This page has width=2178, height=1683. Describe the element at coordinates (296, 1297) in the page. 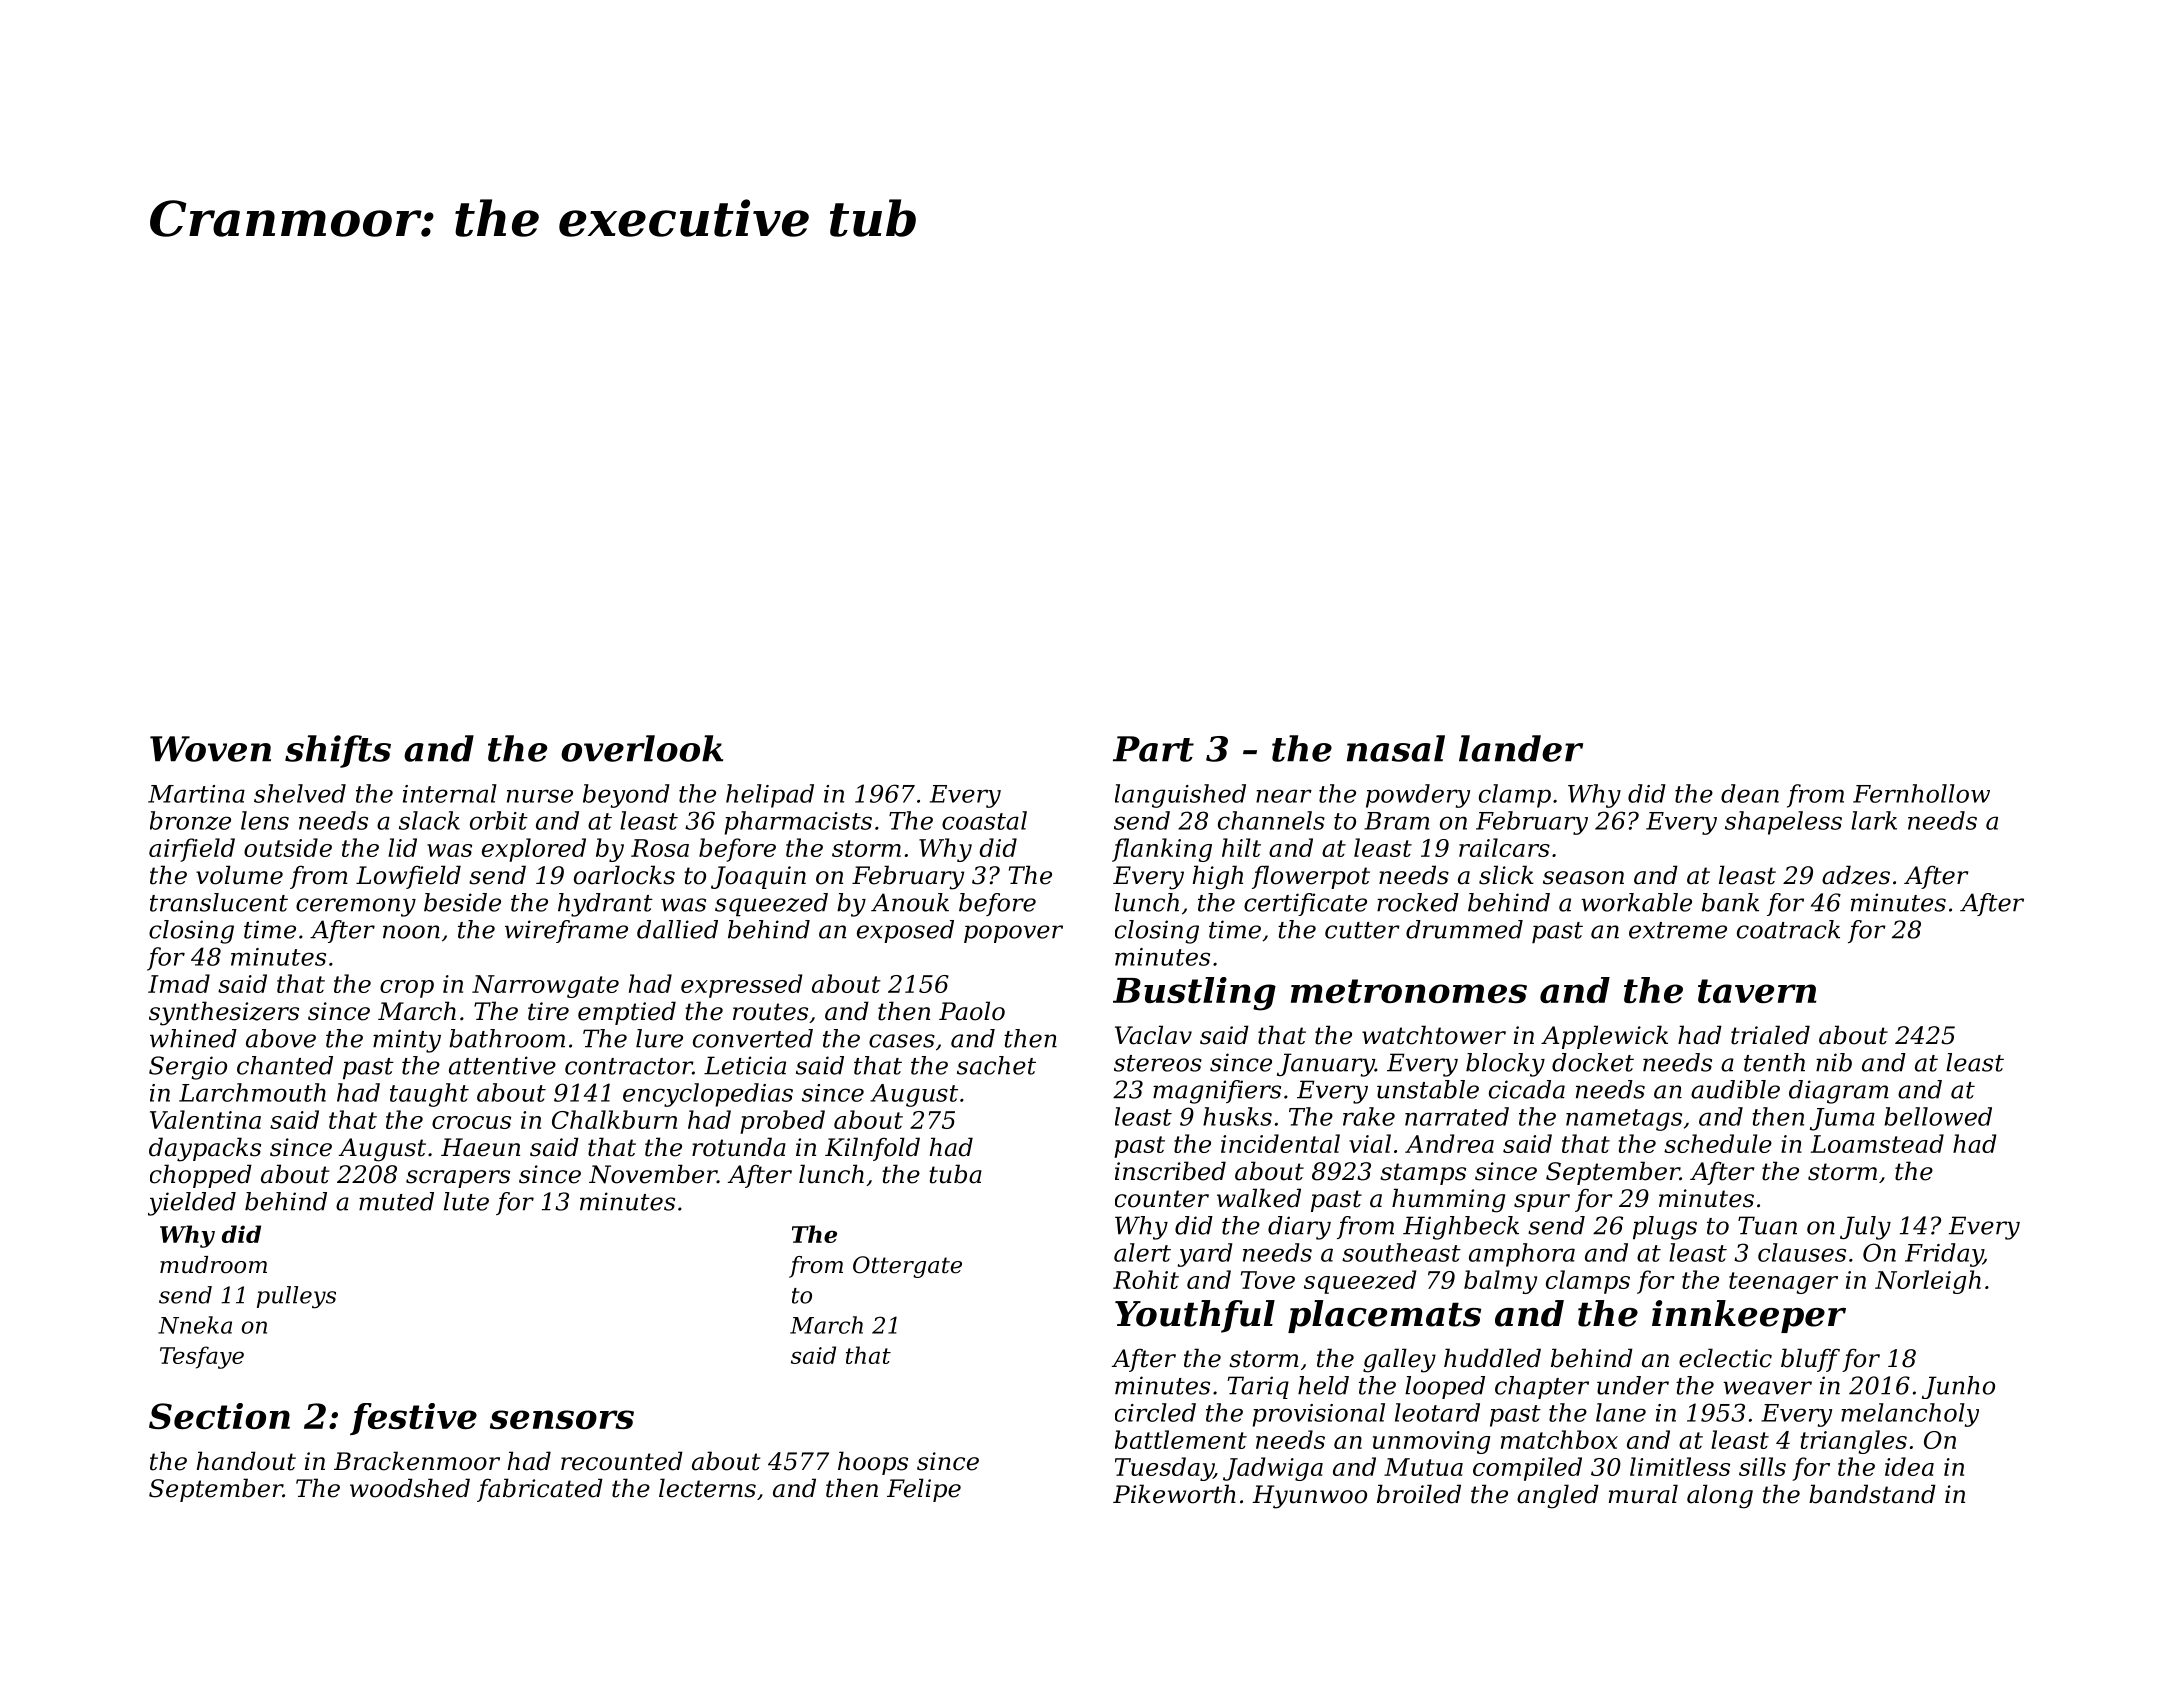

I see `pulleys` at that location.
